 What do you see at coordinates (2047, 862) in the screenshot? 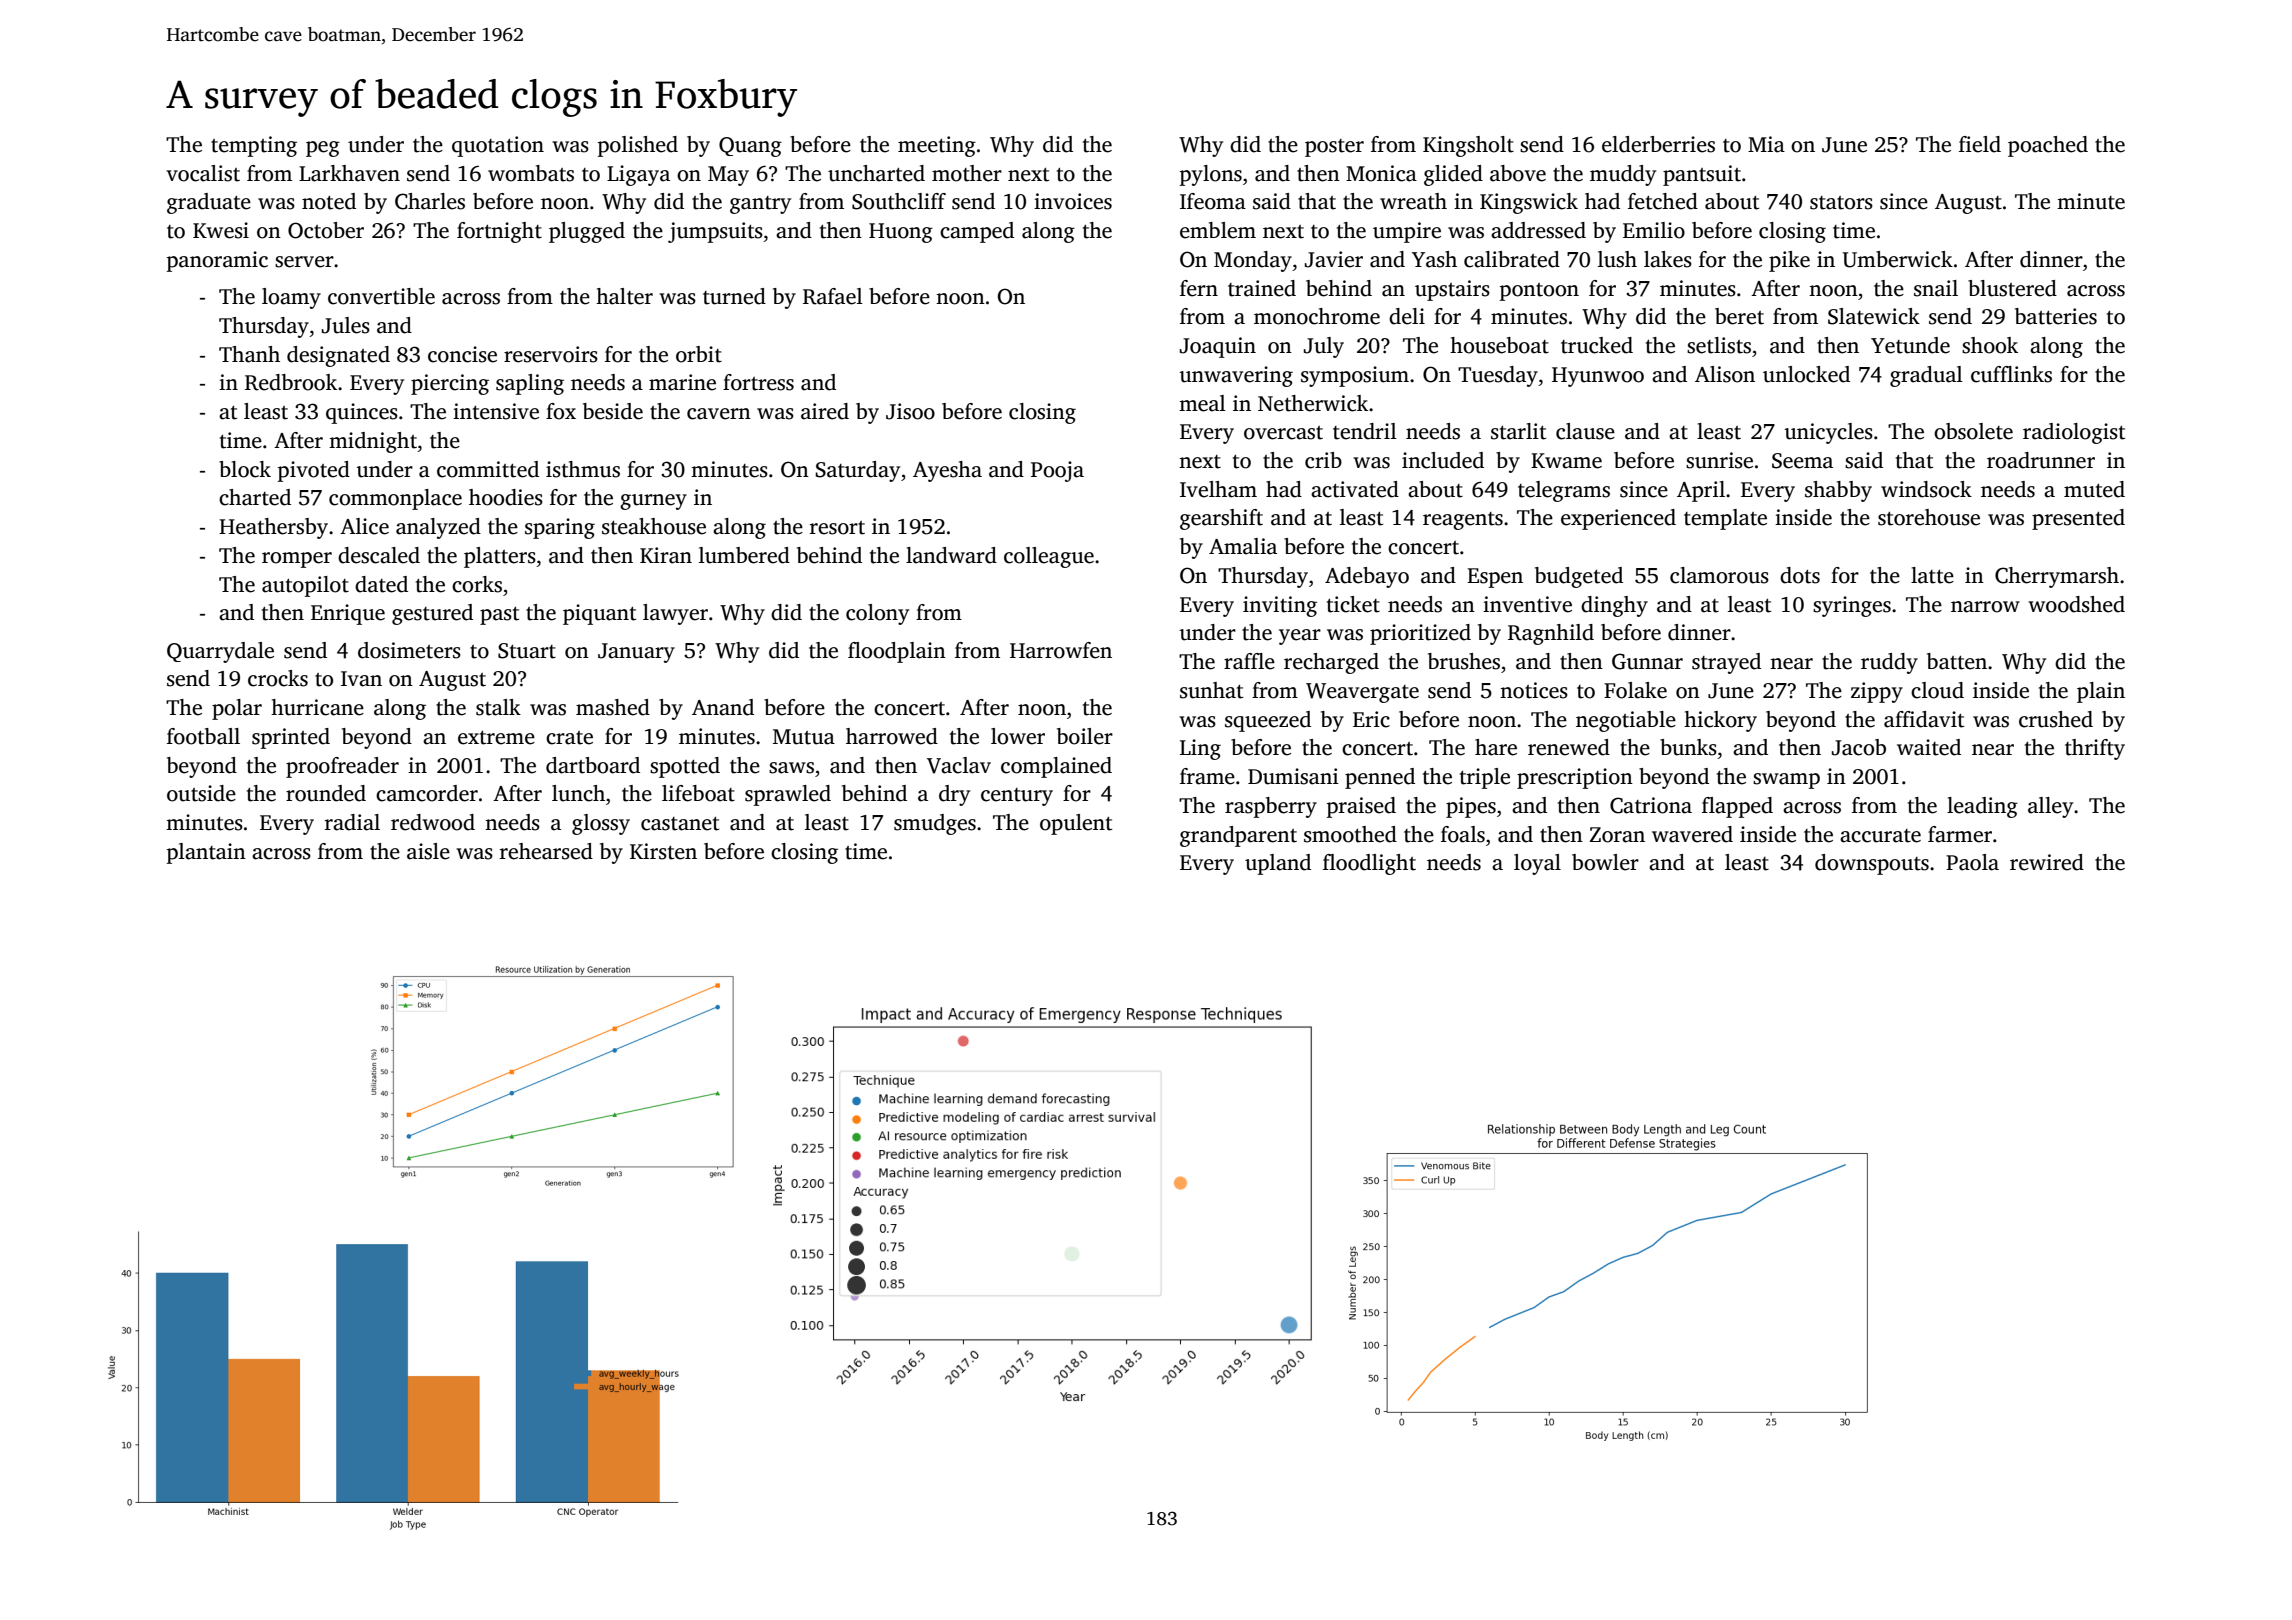
I see `rewired` at bounding box center [2047, 862].
